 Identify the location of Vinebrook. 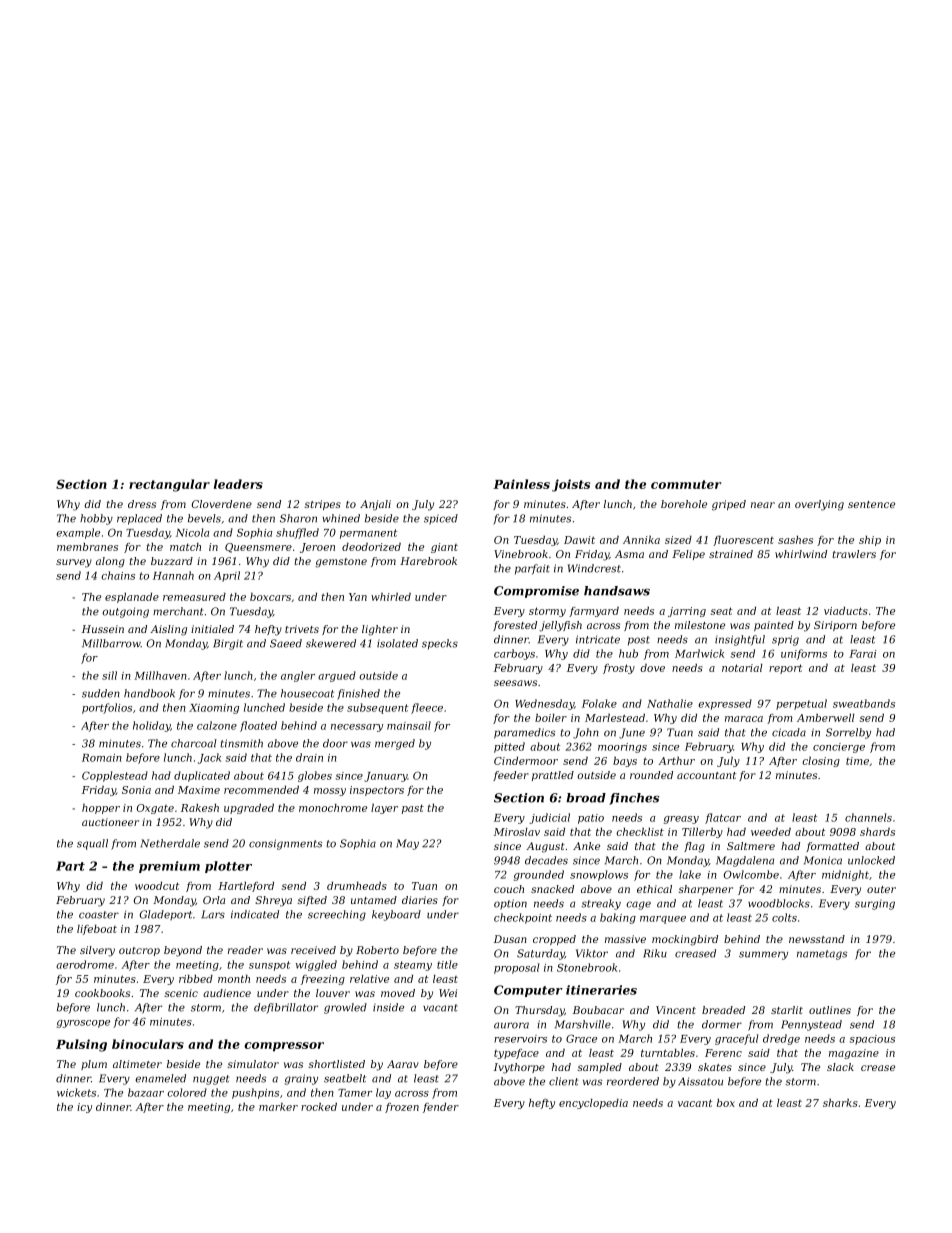
(521, 554).
